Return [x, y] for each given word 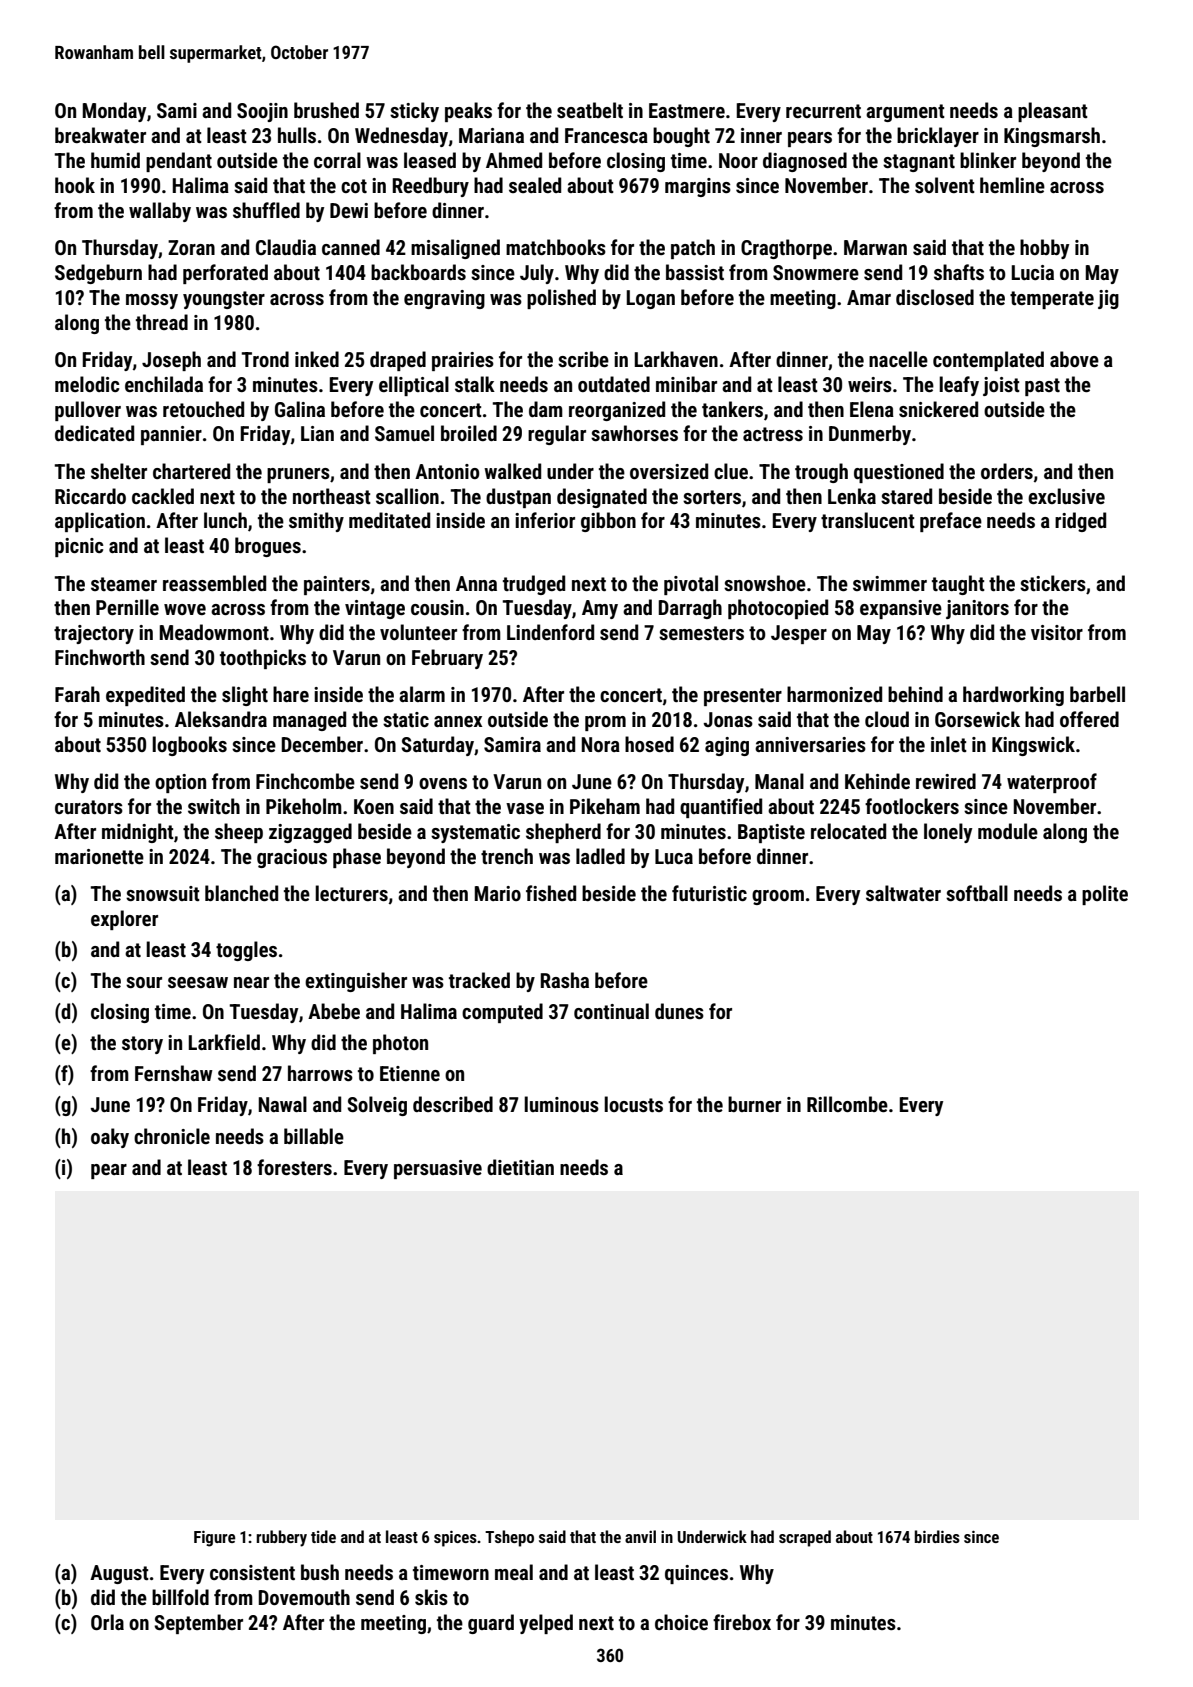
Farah [77, 694]
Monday [114, 112]
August [119, 1574]
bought [681, 137]
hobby [1044, 249]
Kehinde [877, 781]
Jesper [799, 634]
